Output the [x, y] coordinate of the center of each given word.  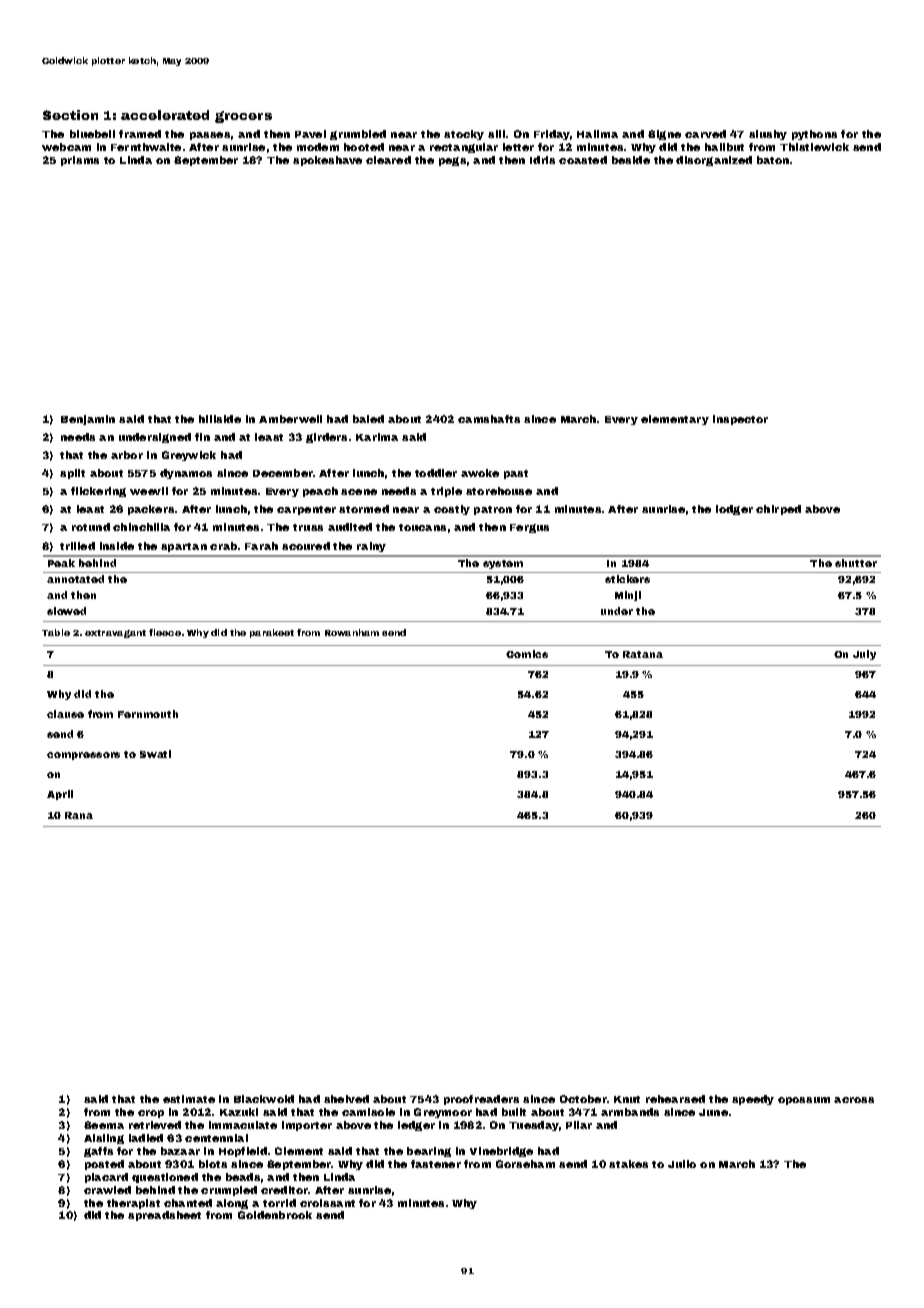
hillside [220, 419]
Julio [682, 1164]
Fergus [529, 528]
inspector [740, 420]
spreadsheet [164, 1216]
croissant [327, 1203]
